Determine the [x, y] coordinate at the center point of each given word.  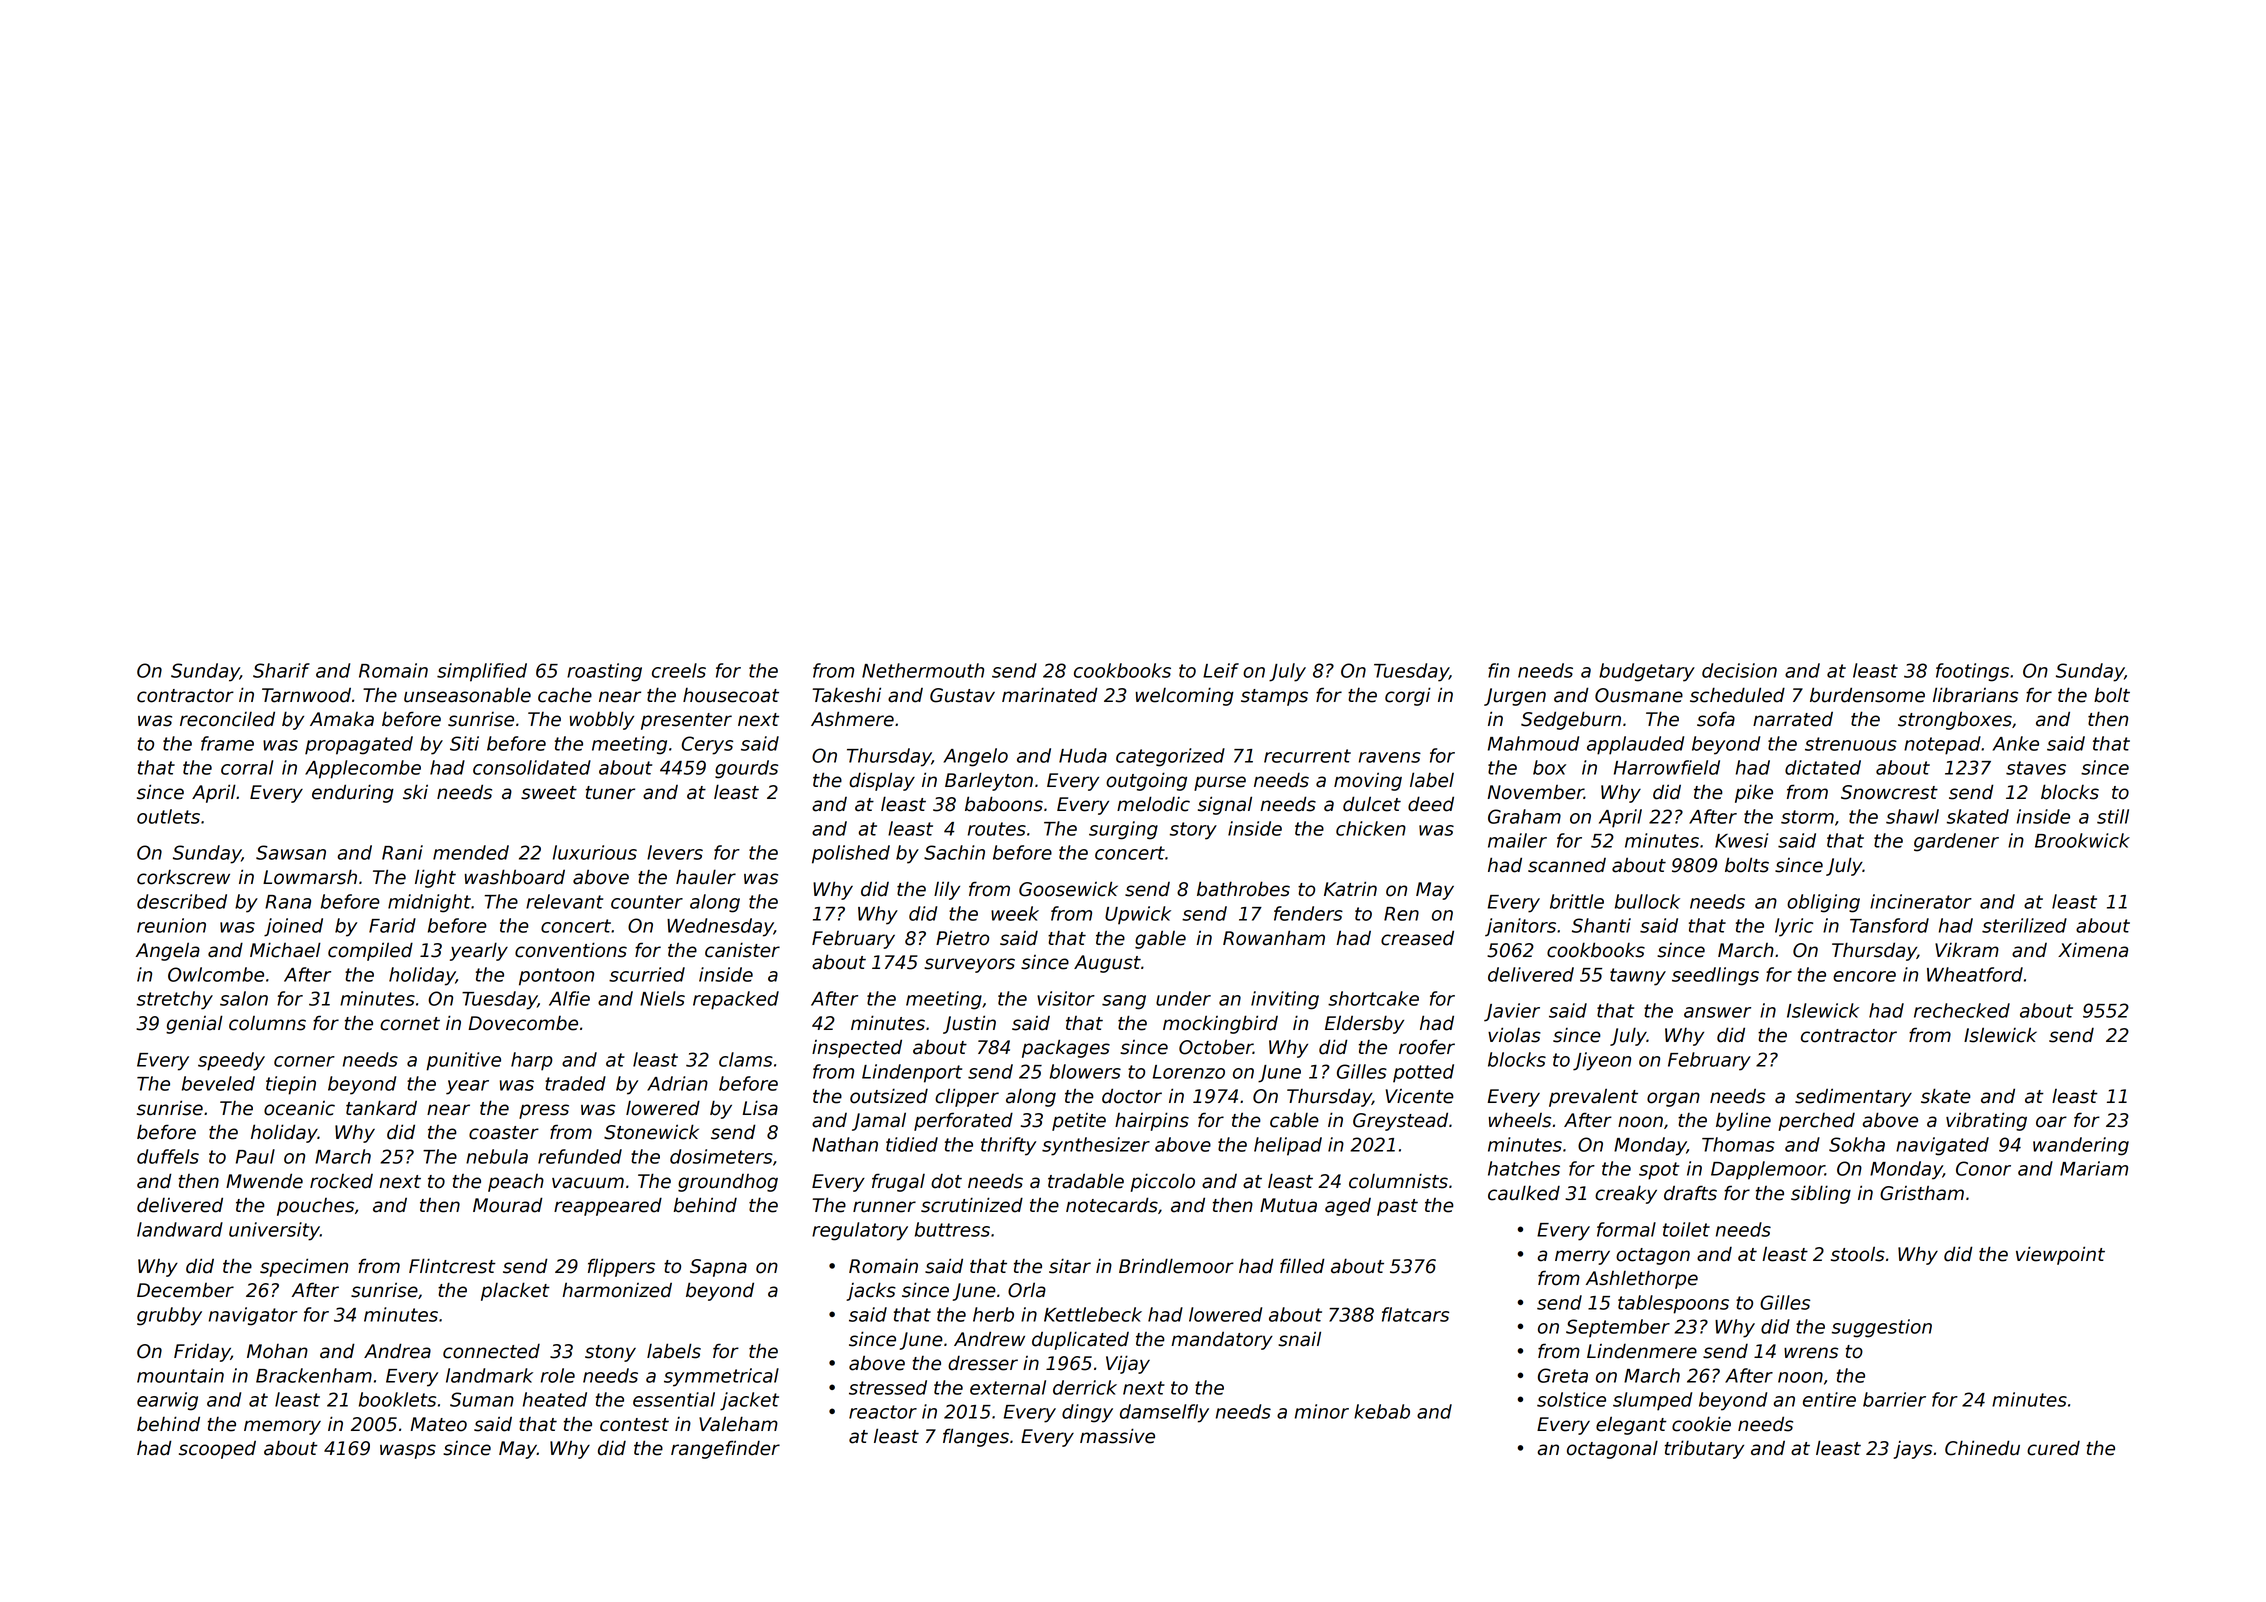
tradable [1086, 1181]
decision [1739, 670]
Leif [1221, 670]
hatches [1524, 1168]
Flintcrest [452, 1266]
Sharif [281, 670]
